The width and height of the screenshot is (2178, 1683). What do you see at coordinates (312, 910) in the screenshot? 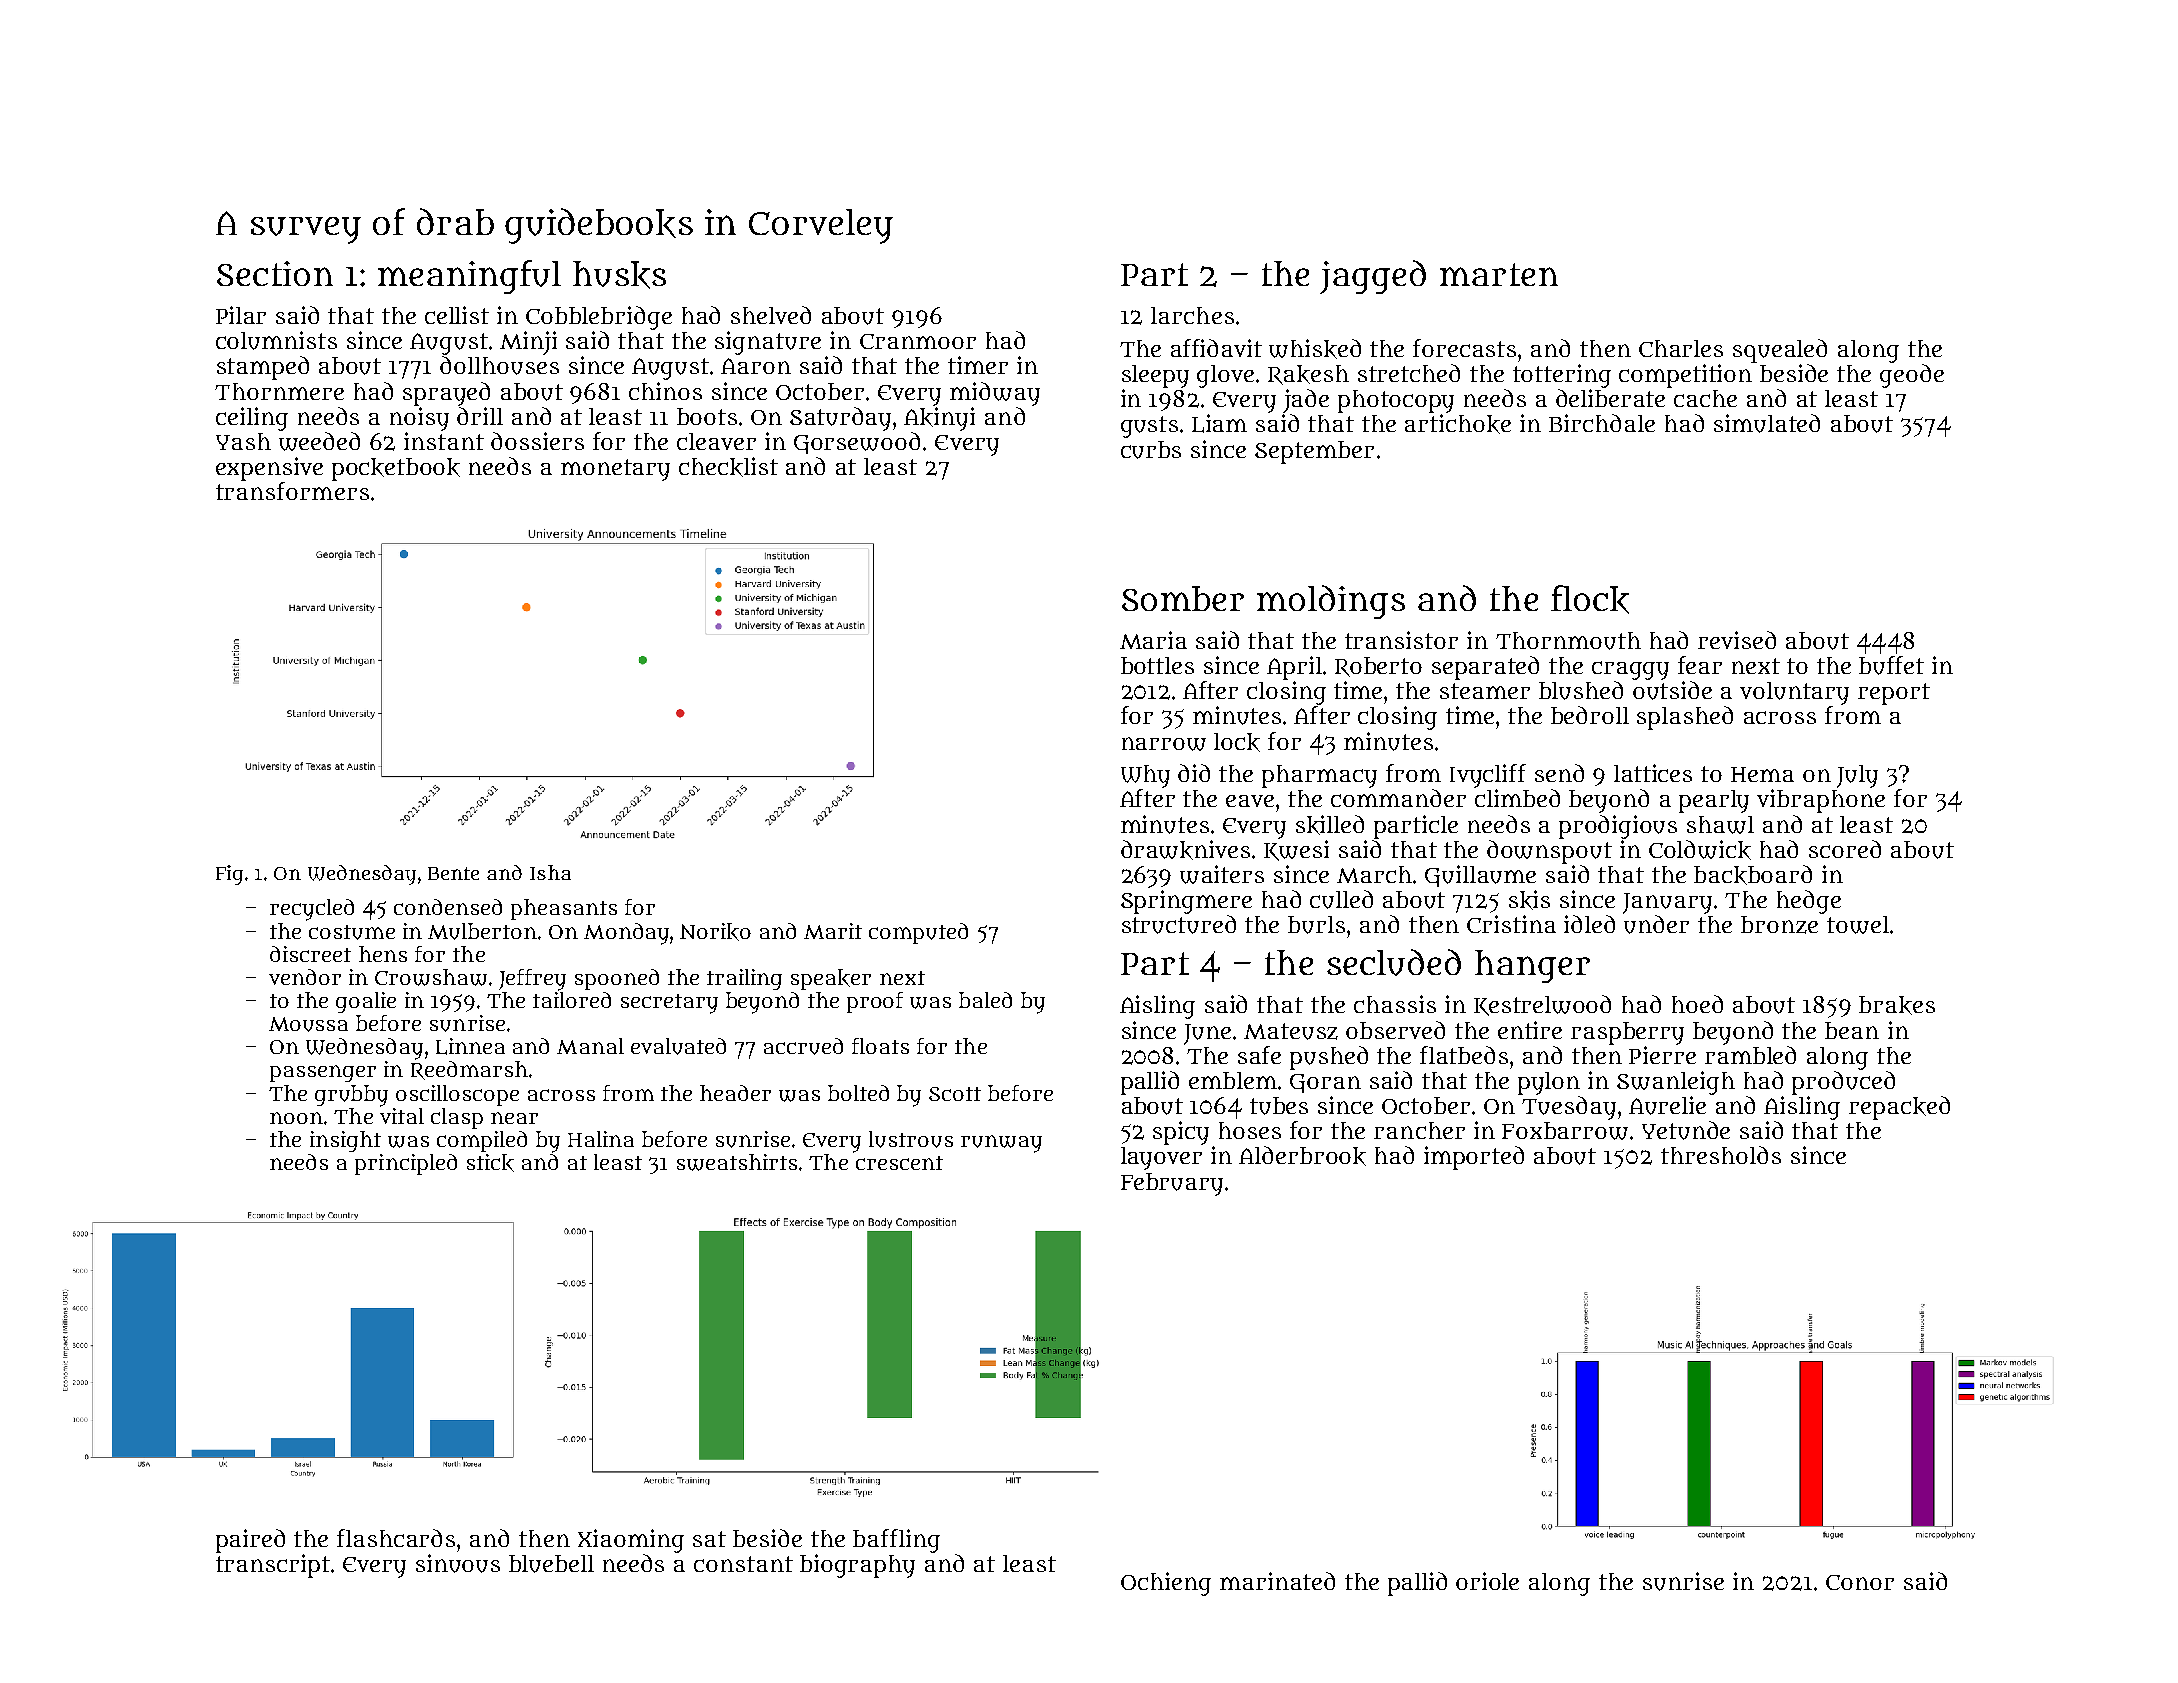
I see `recycled` at bounding box center [312, 910].
